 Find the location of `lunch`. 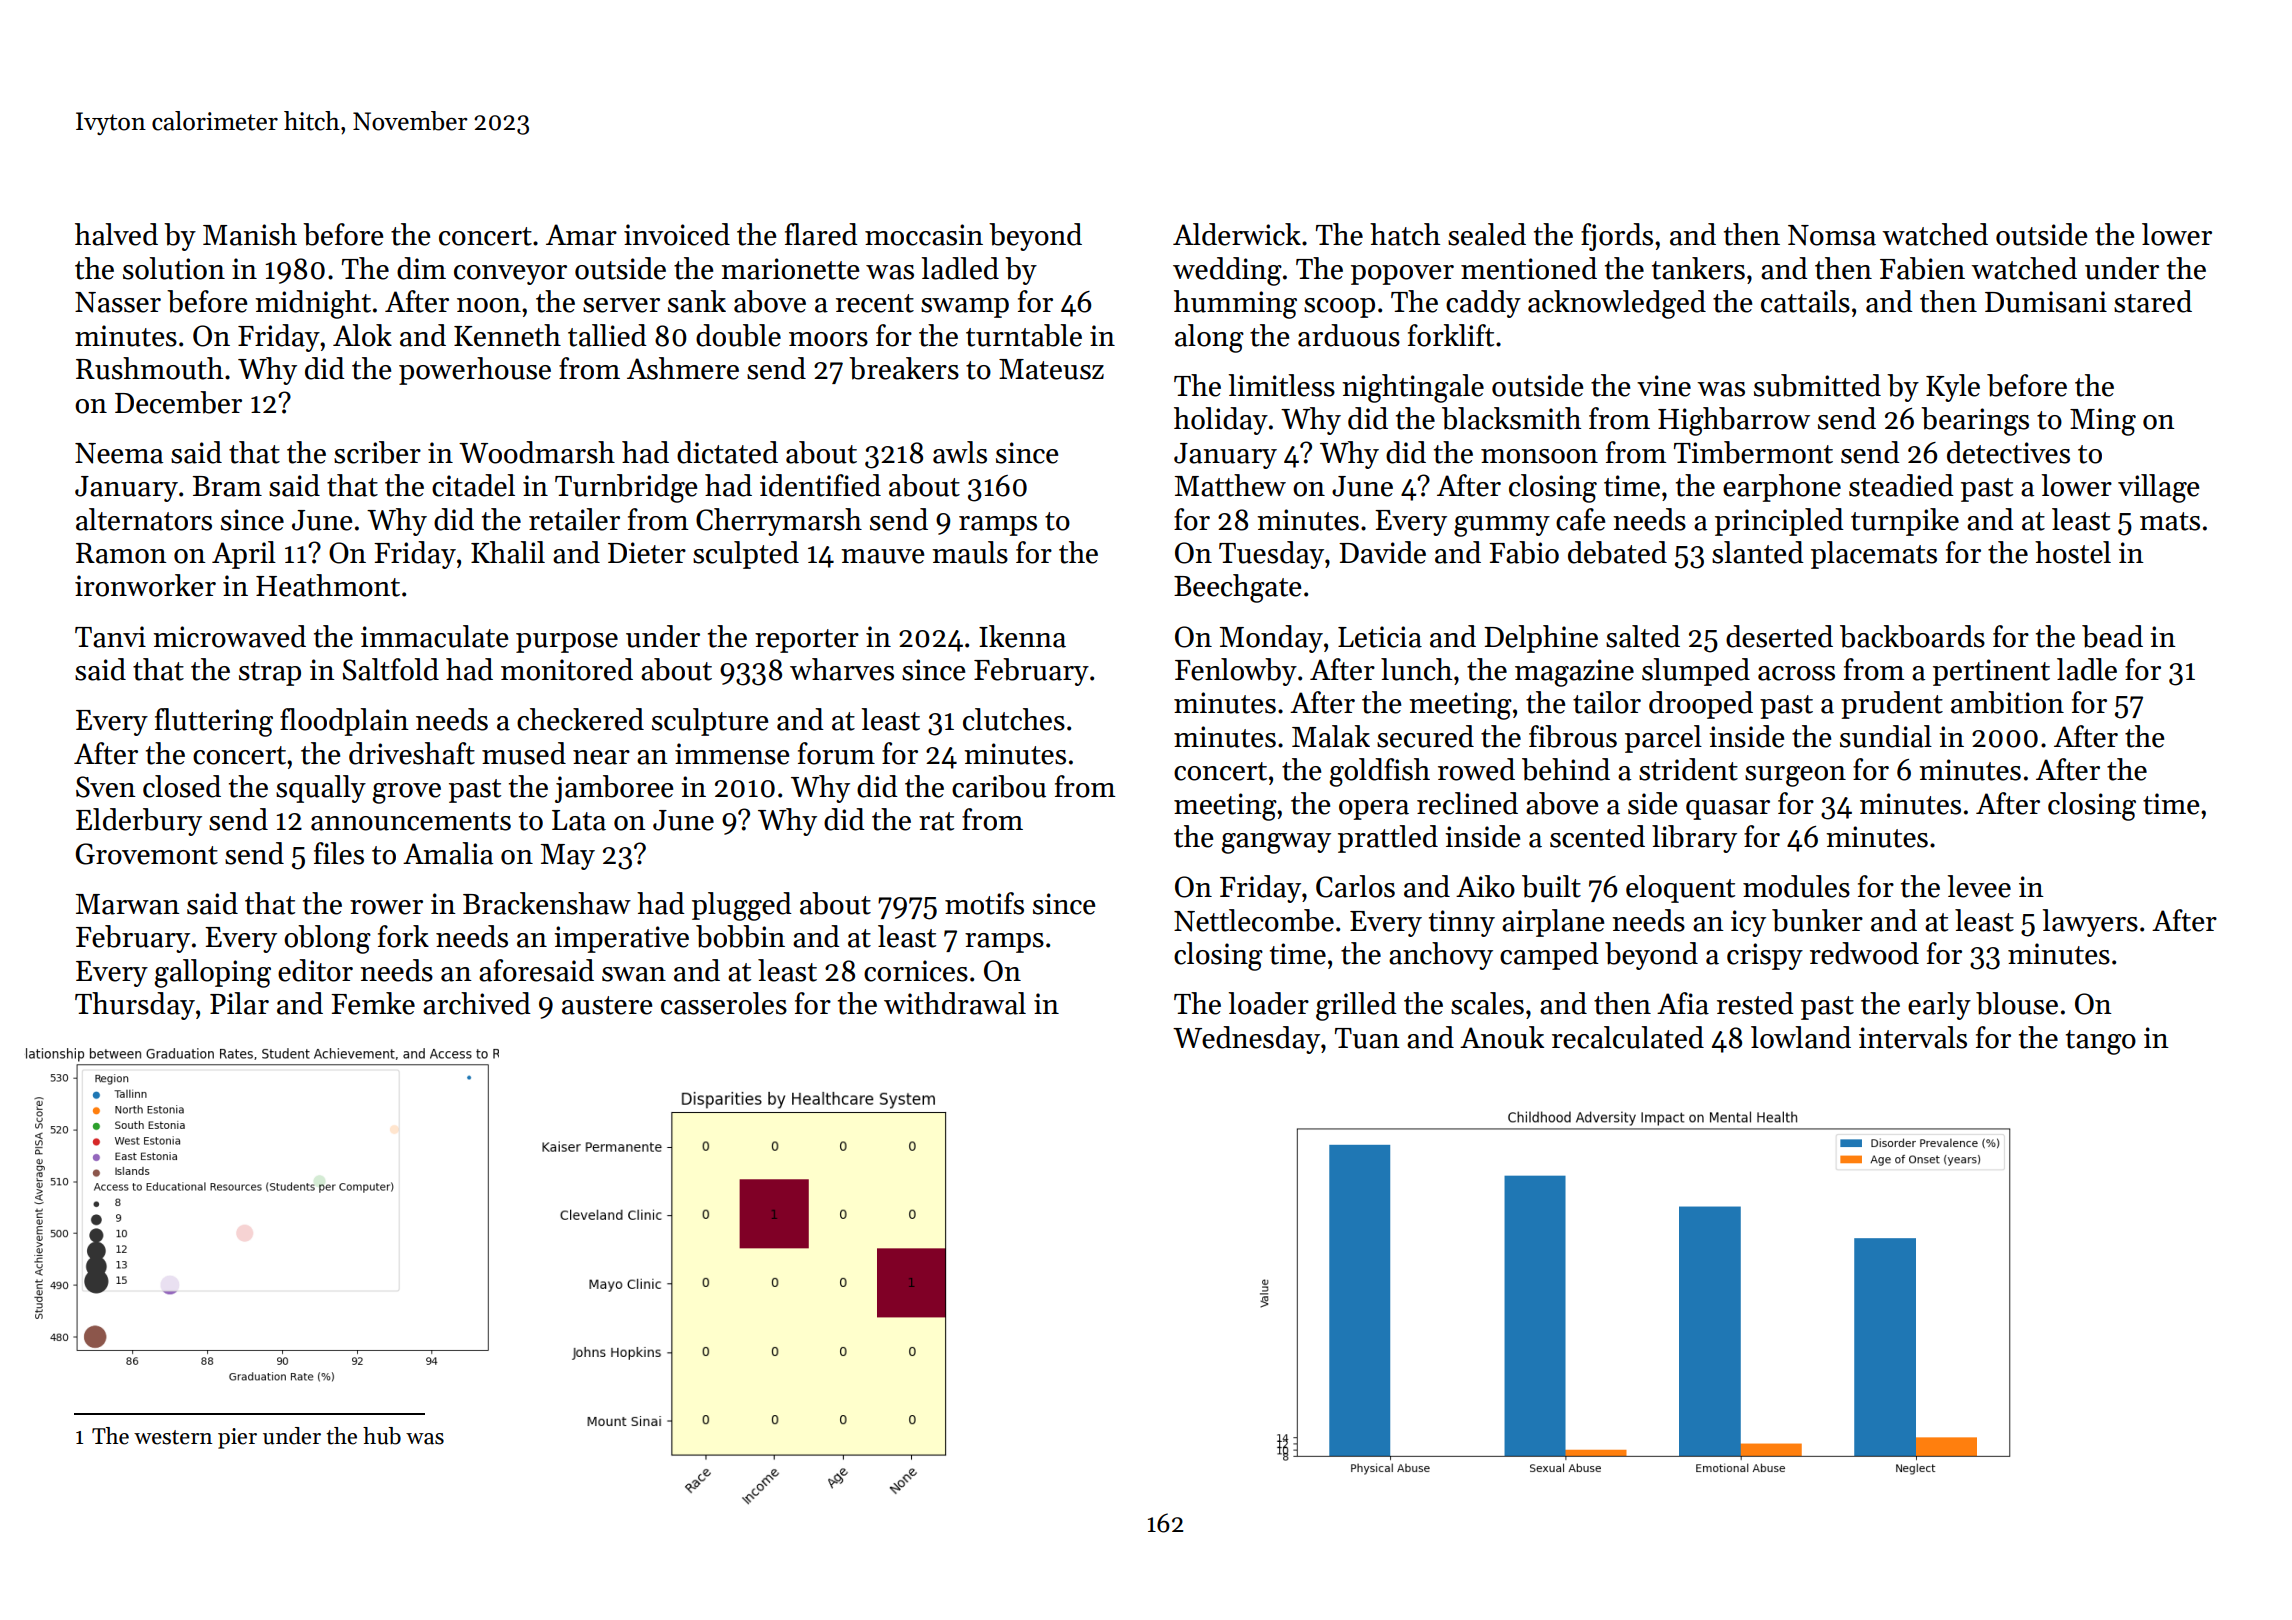

lunch is located at coordinates (1416, 669).
